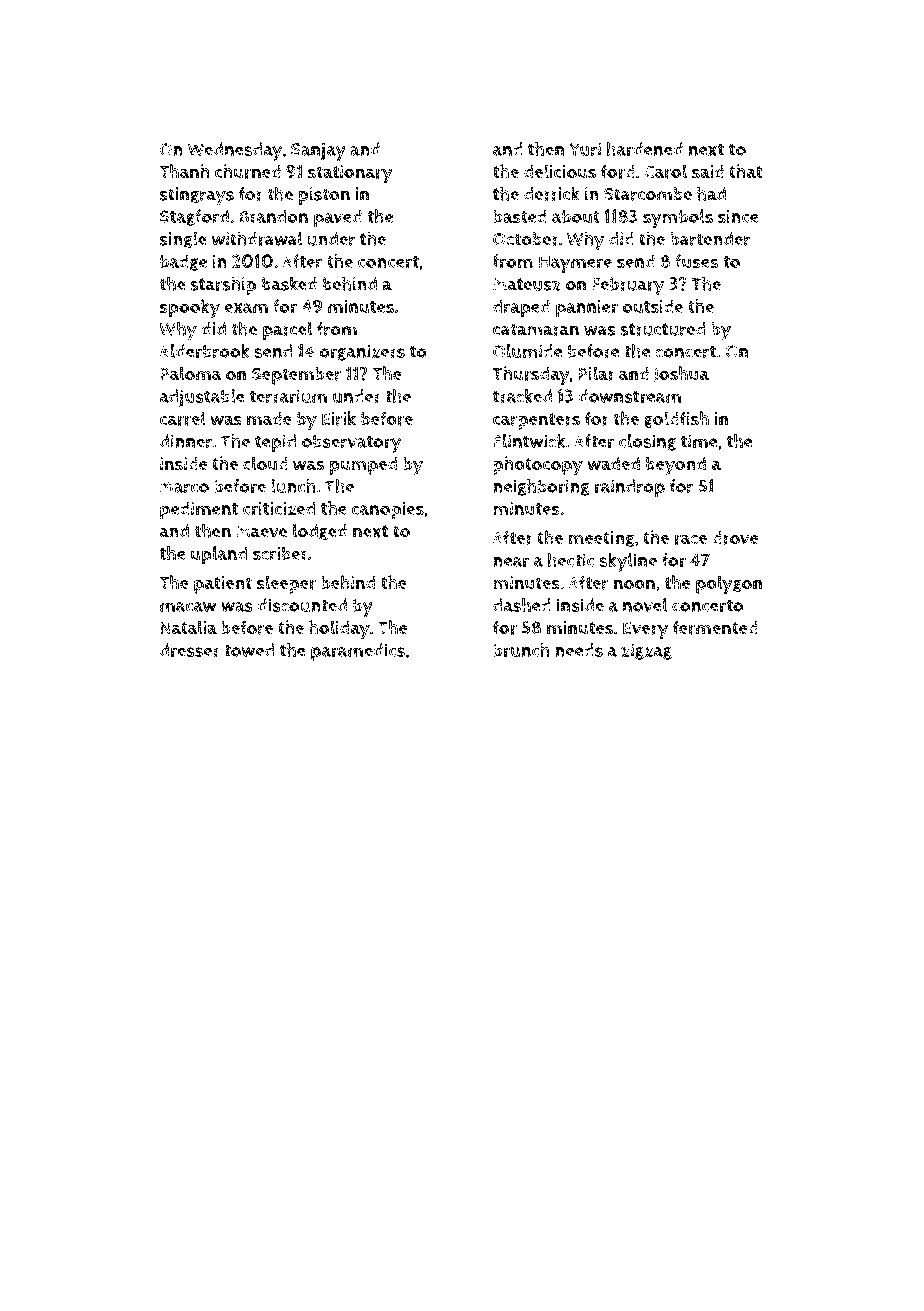  Describe the element at coordinates (183, 263) in the page. I see `badge` at that location.
